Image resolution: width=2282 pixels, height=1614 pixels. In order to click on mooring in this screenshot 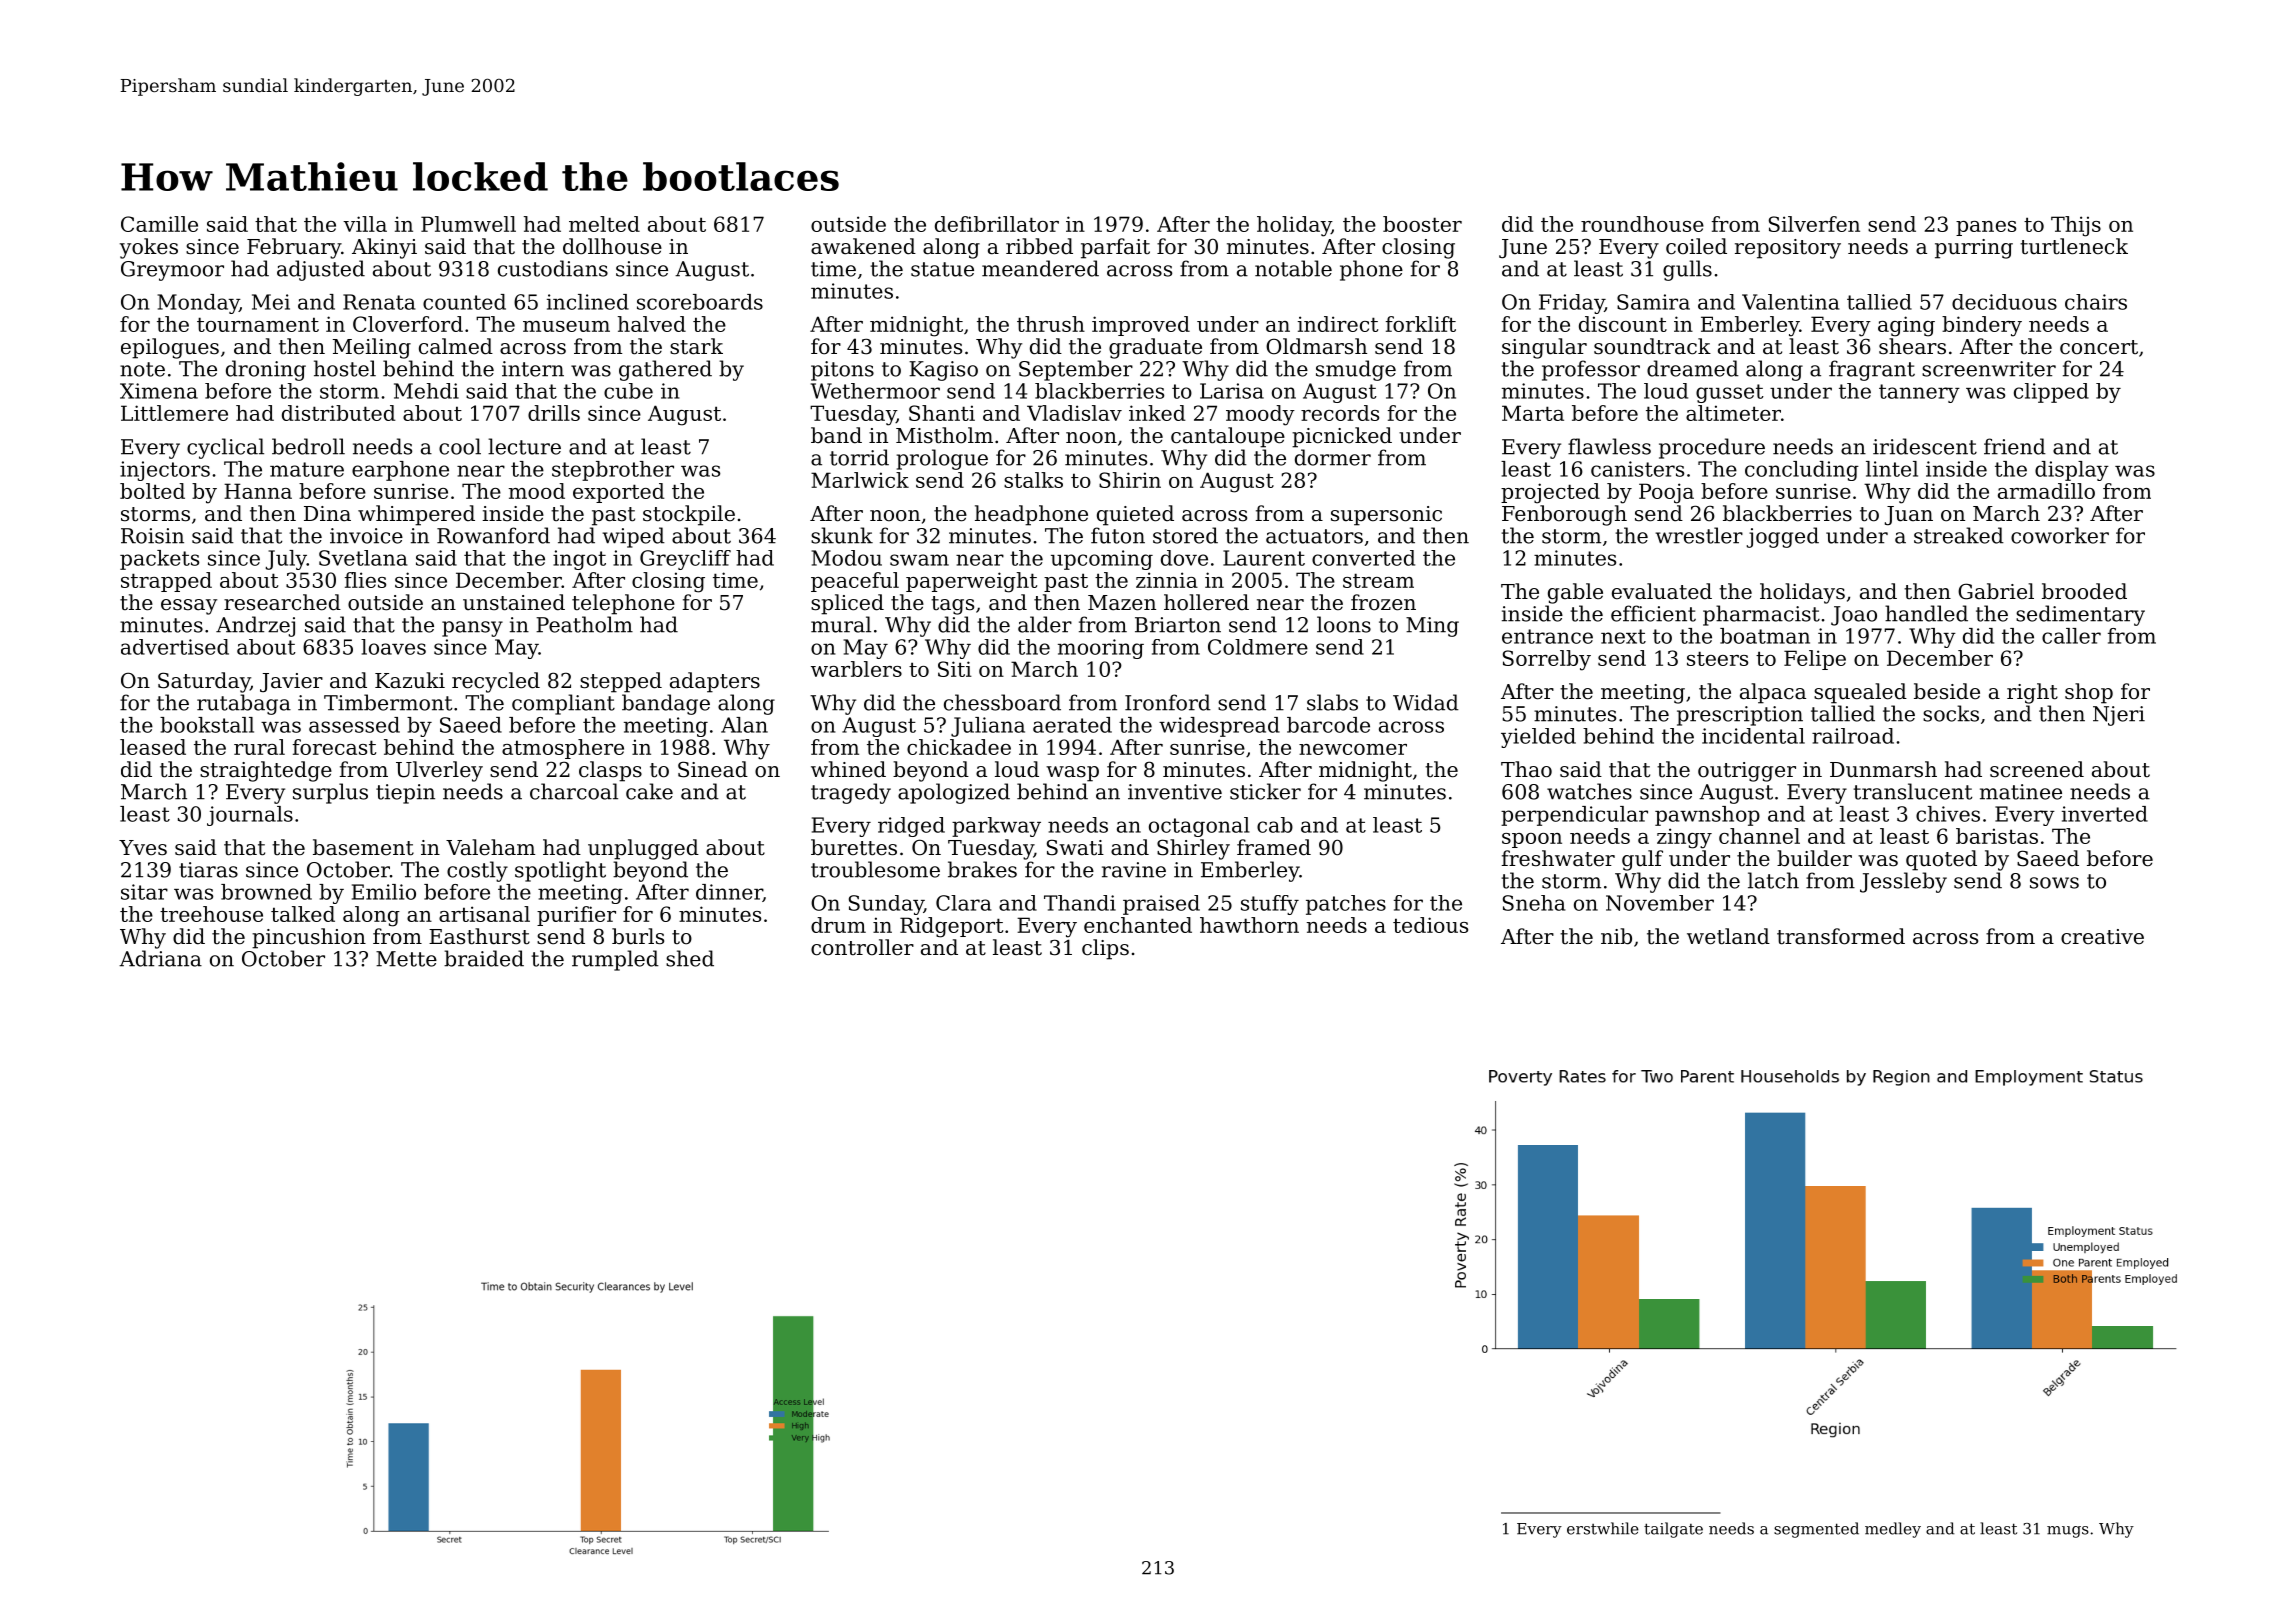, I will do `click(1101, 649)`.
